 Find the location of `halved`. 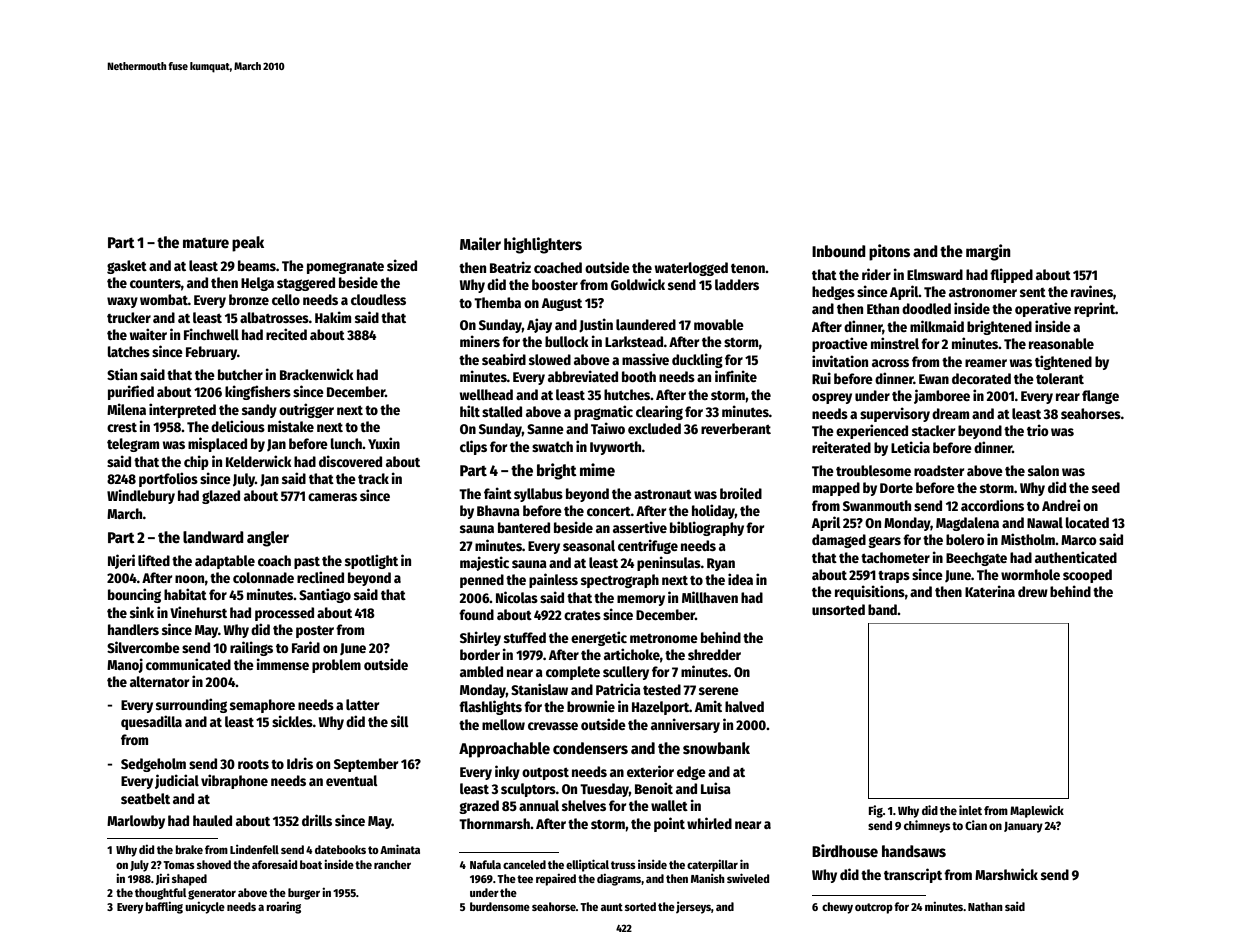

halved is located at coordinates (744, 706).
